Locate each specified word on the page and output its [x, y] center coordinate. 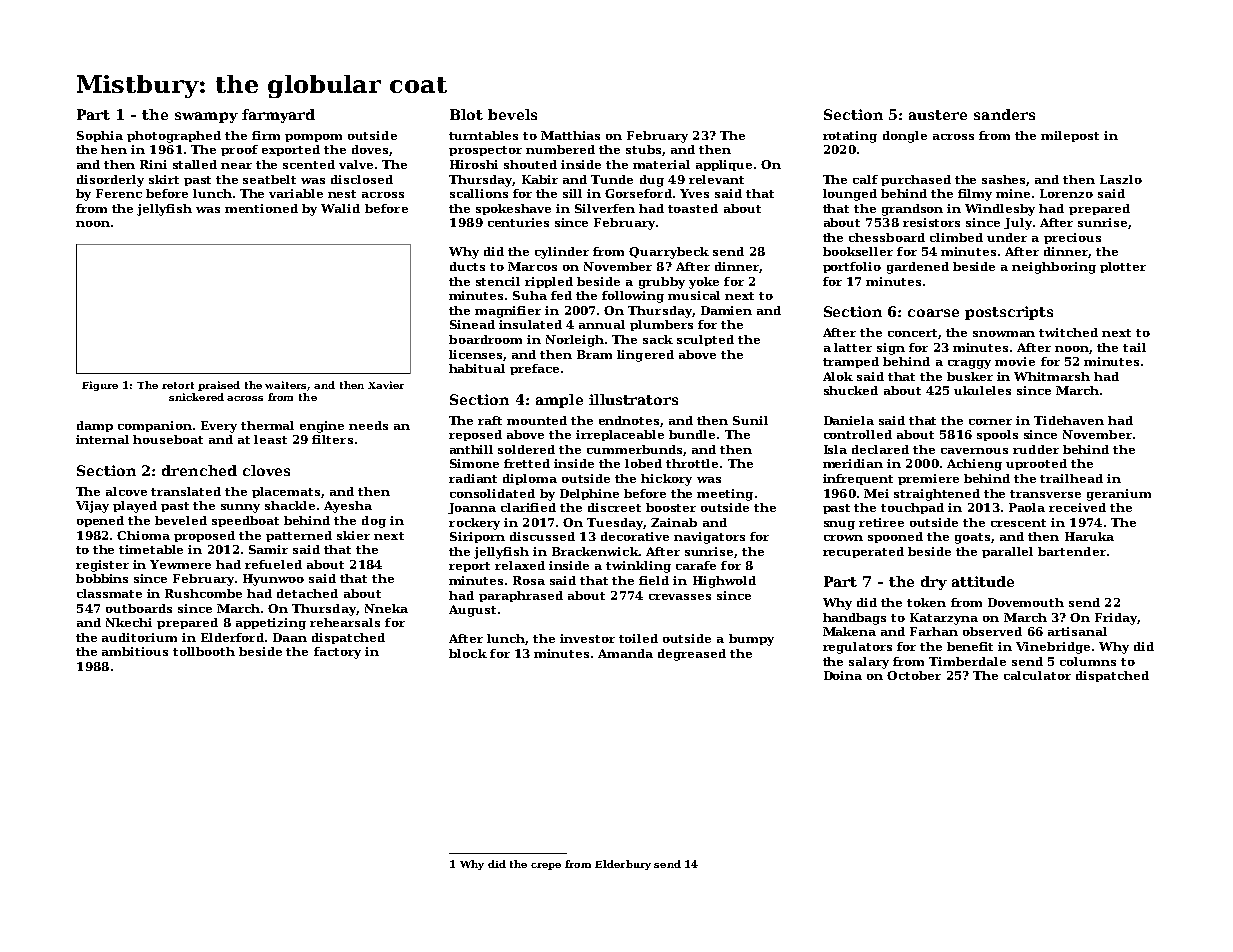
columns [1088, 661]
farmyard [278, 116]
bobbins [102, 578]
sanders [1004, 114]
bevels [512, 114]
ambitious [135, 651]
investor [587, 638]
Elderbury [623, 865]
